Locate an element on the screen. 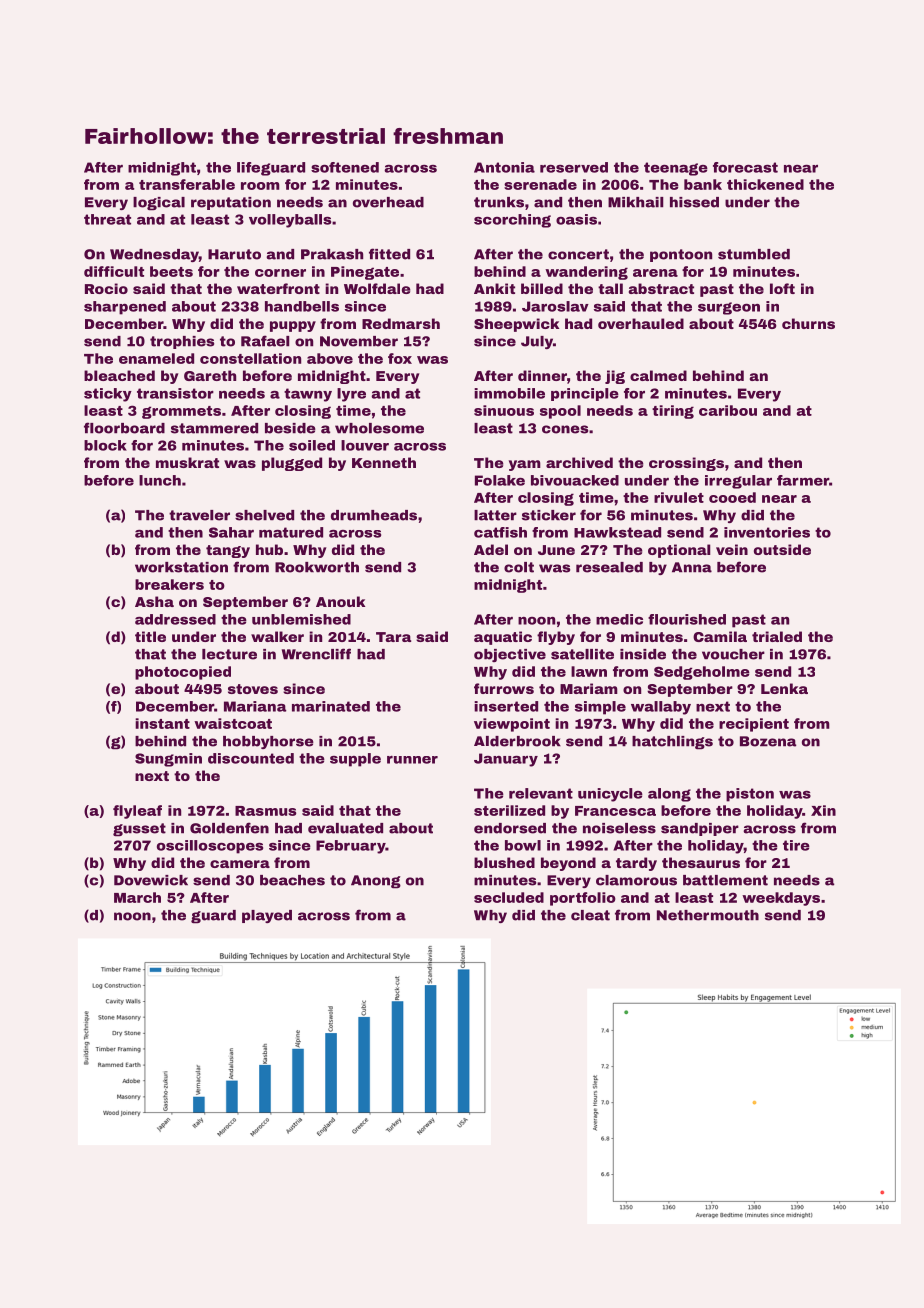 Image resolution: width=924 pixels, height=1308 pixels. reputation is located at coordinates (231, 203).
